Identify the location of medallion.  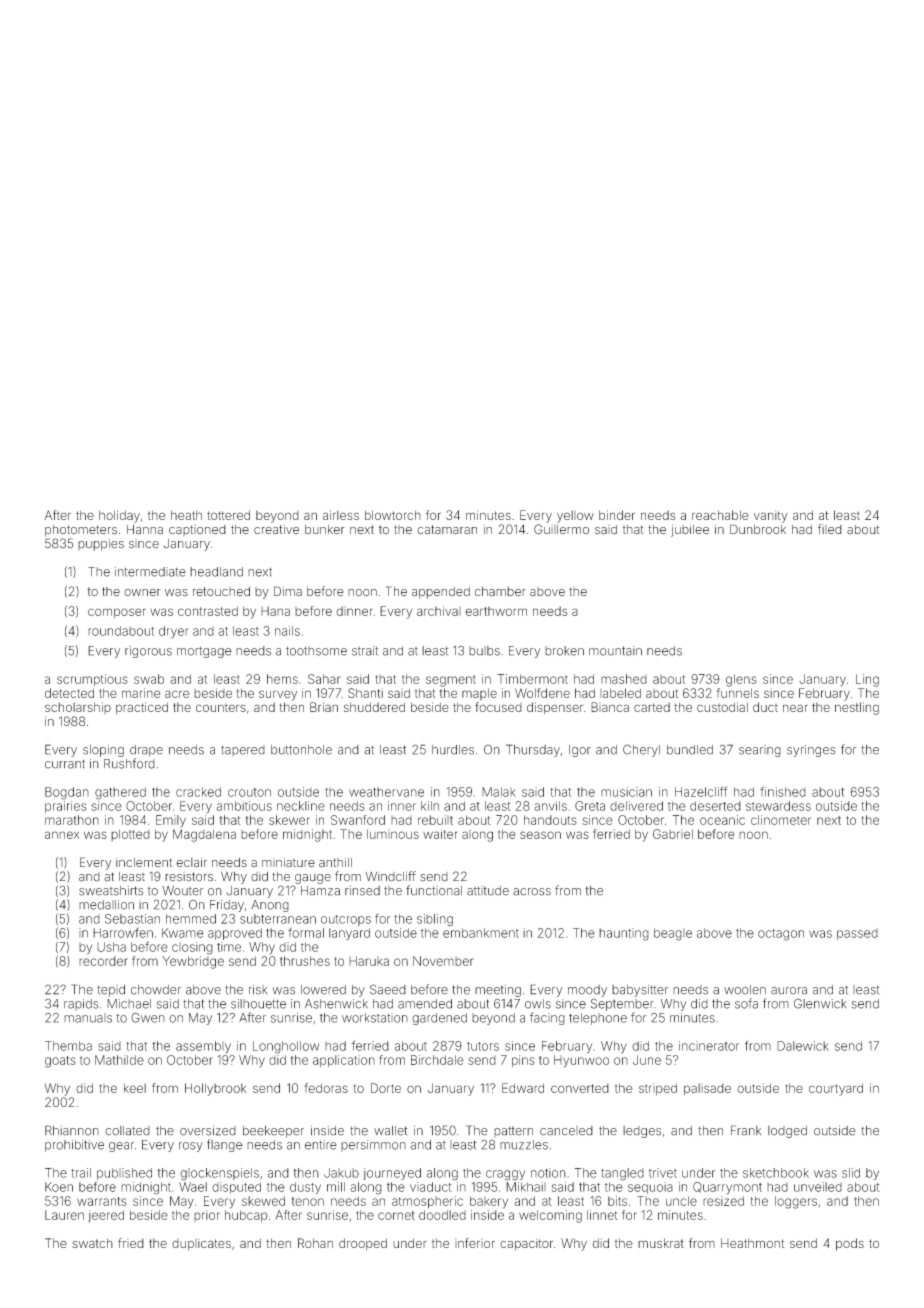
(106, 905).
